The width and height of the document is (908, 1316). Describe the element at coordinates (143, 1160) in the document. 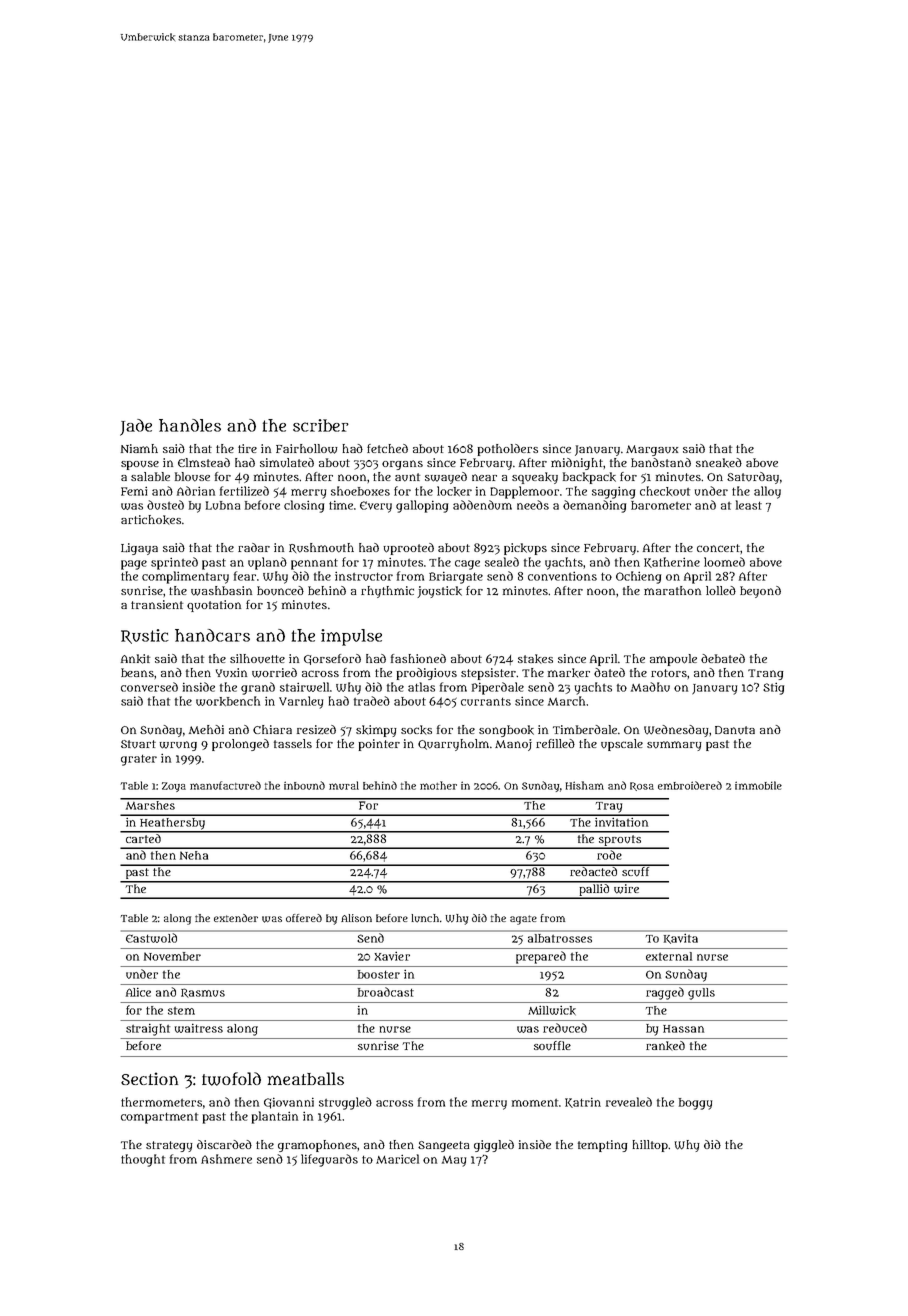

I see `thought` at that location.
